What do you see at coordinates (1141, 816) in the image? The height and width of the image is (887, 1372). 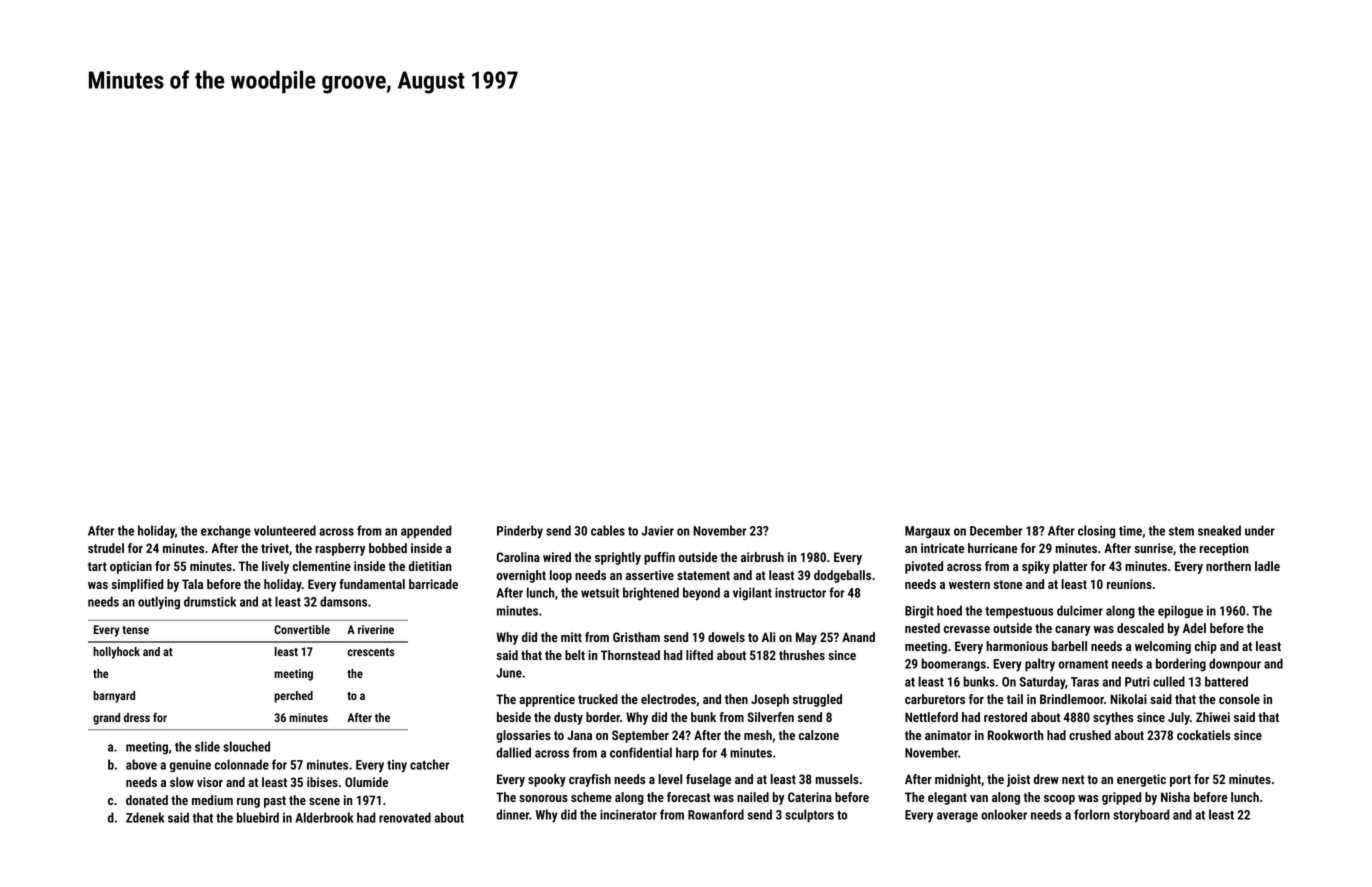 I see `storyboard` at bounding box center [1141, 816].
